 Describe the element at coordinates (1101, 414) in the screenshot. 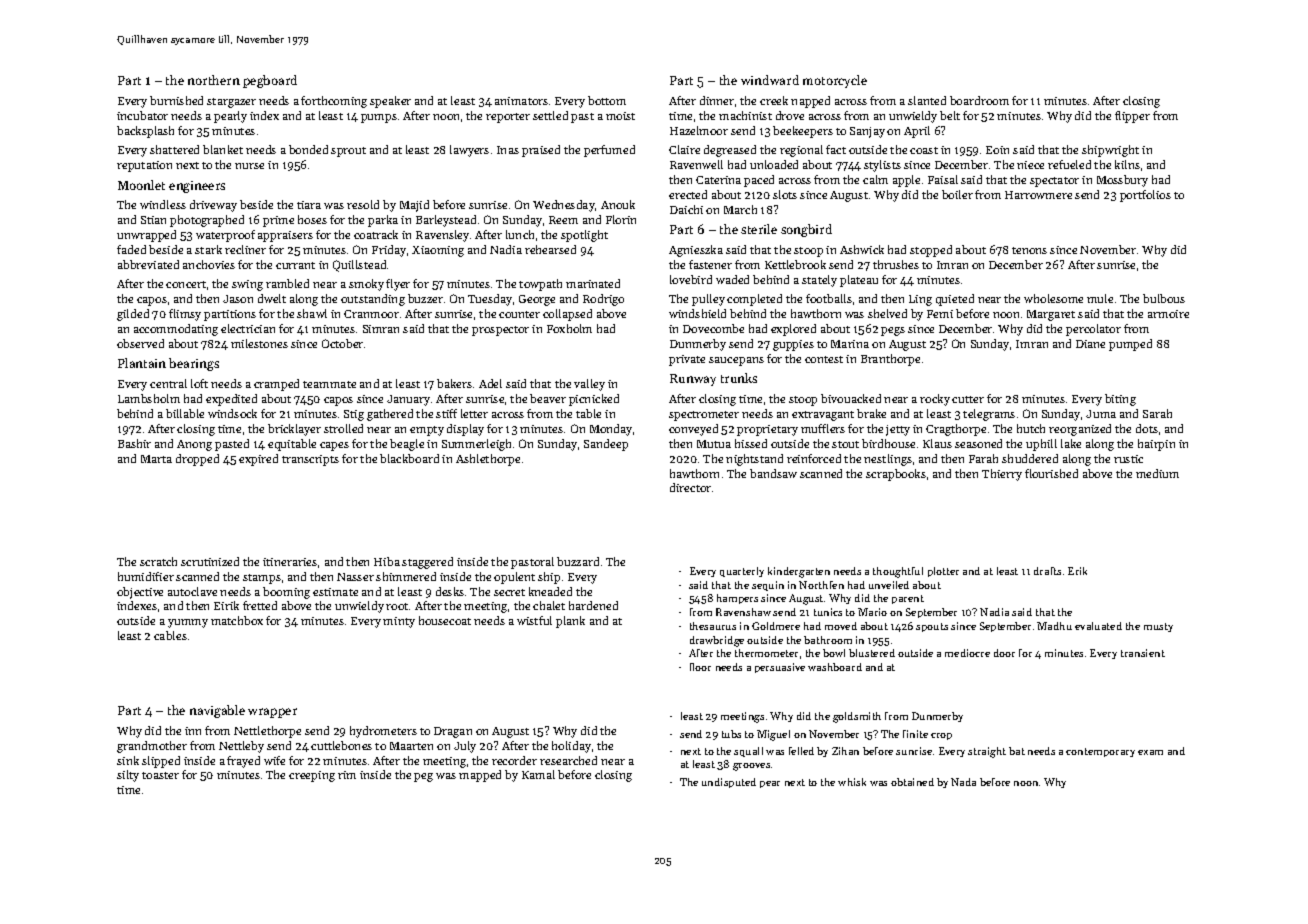

I see `Juma` at that location.
